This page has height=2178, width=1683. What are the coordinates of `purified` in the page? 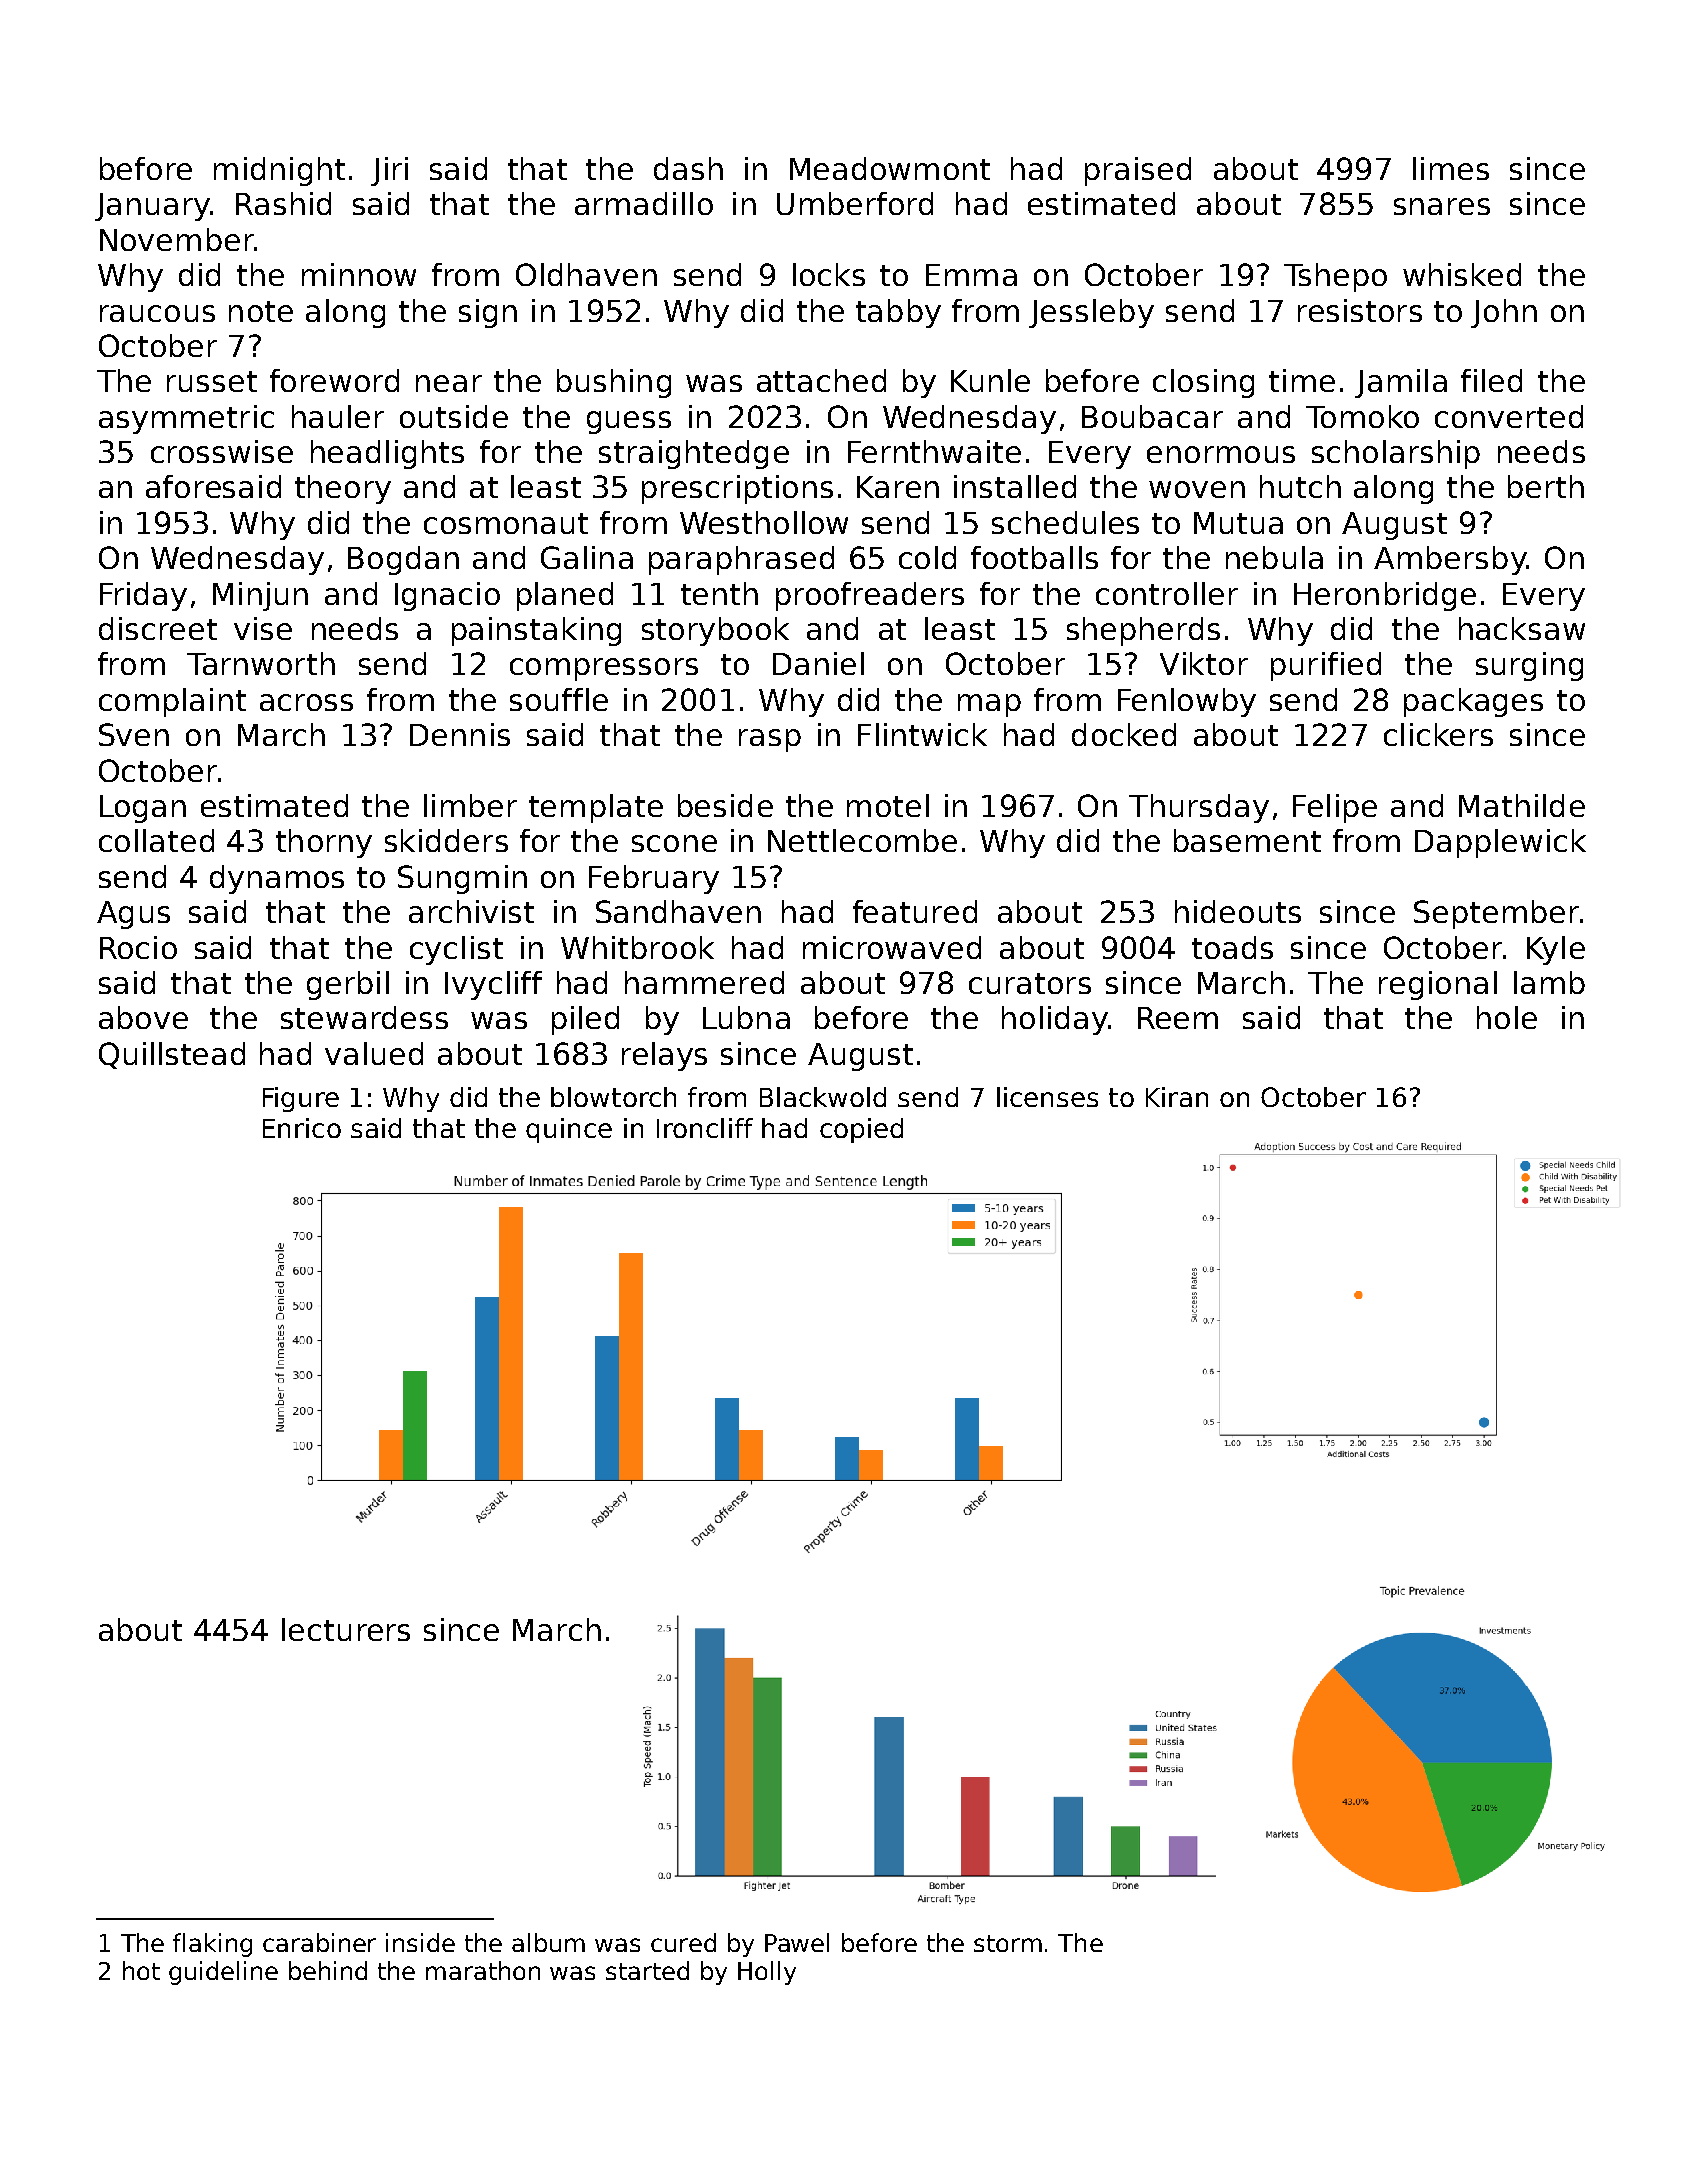 It's located at (1326, 666).
